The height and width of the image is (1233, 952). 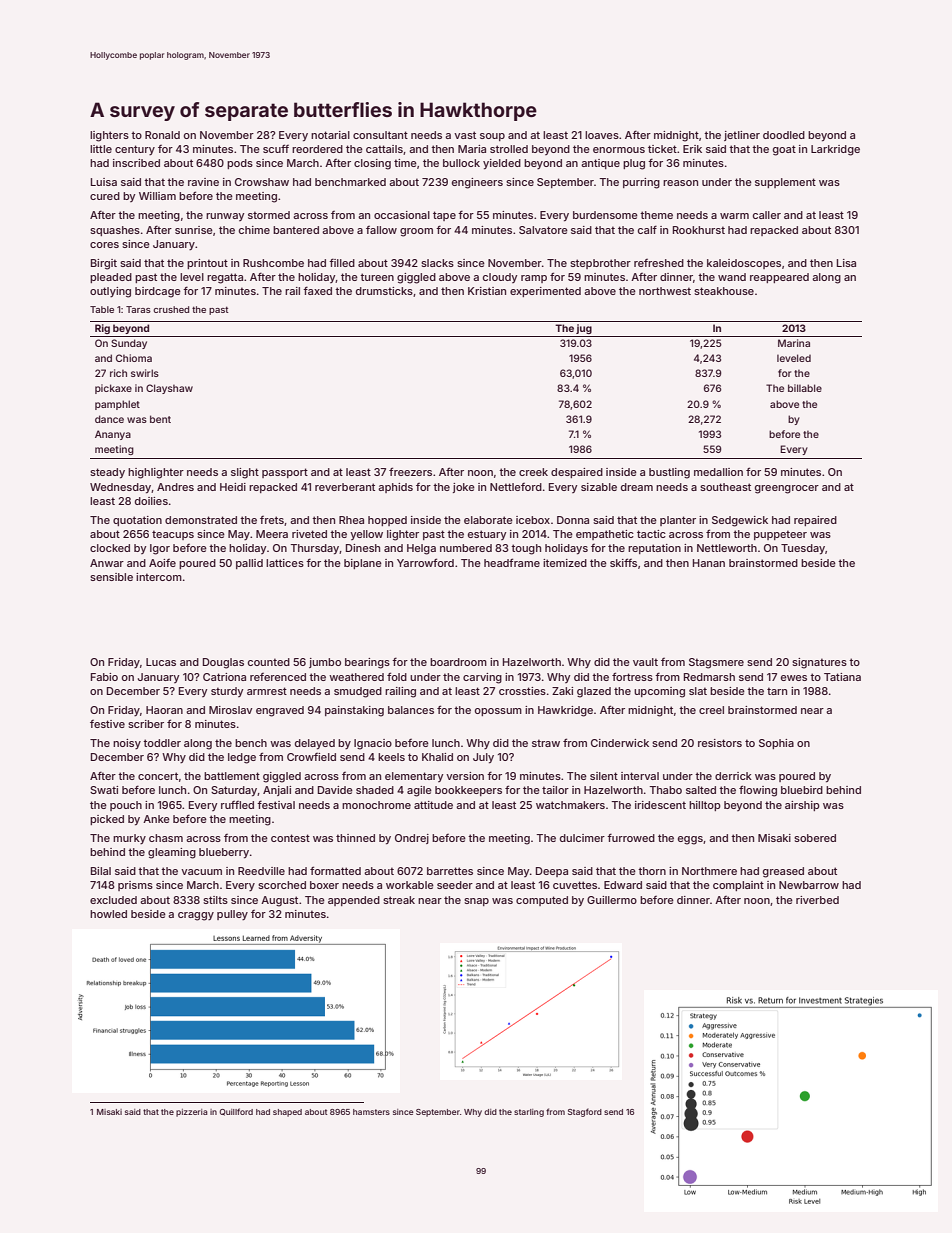 I want to click on Yarrowford, so click(x=425, y=562).
